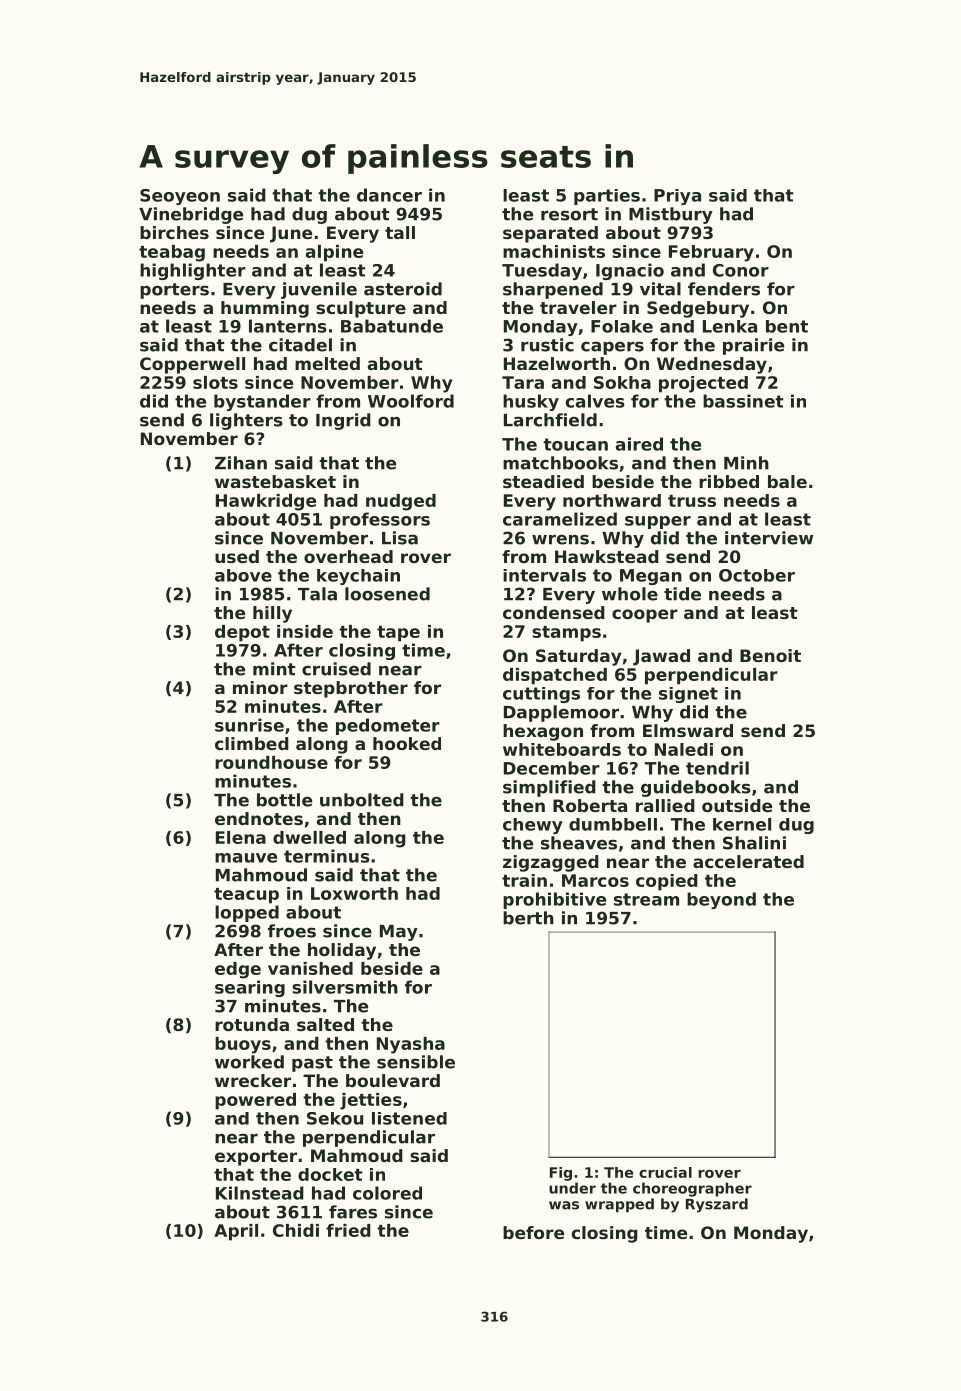 Image resolution: width=961 pixels, height=1391 pixels. Describe the element at coordinates (348, 1230) in the screenshot. I see `fried` at that location.
